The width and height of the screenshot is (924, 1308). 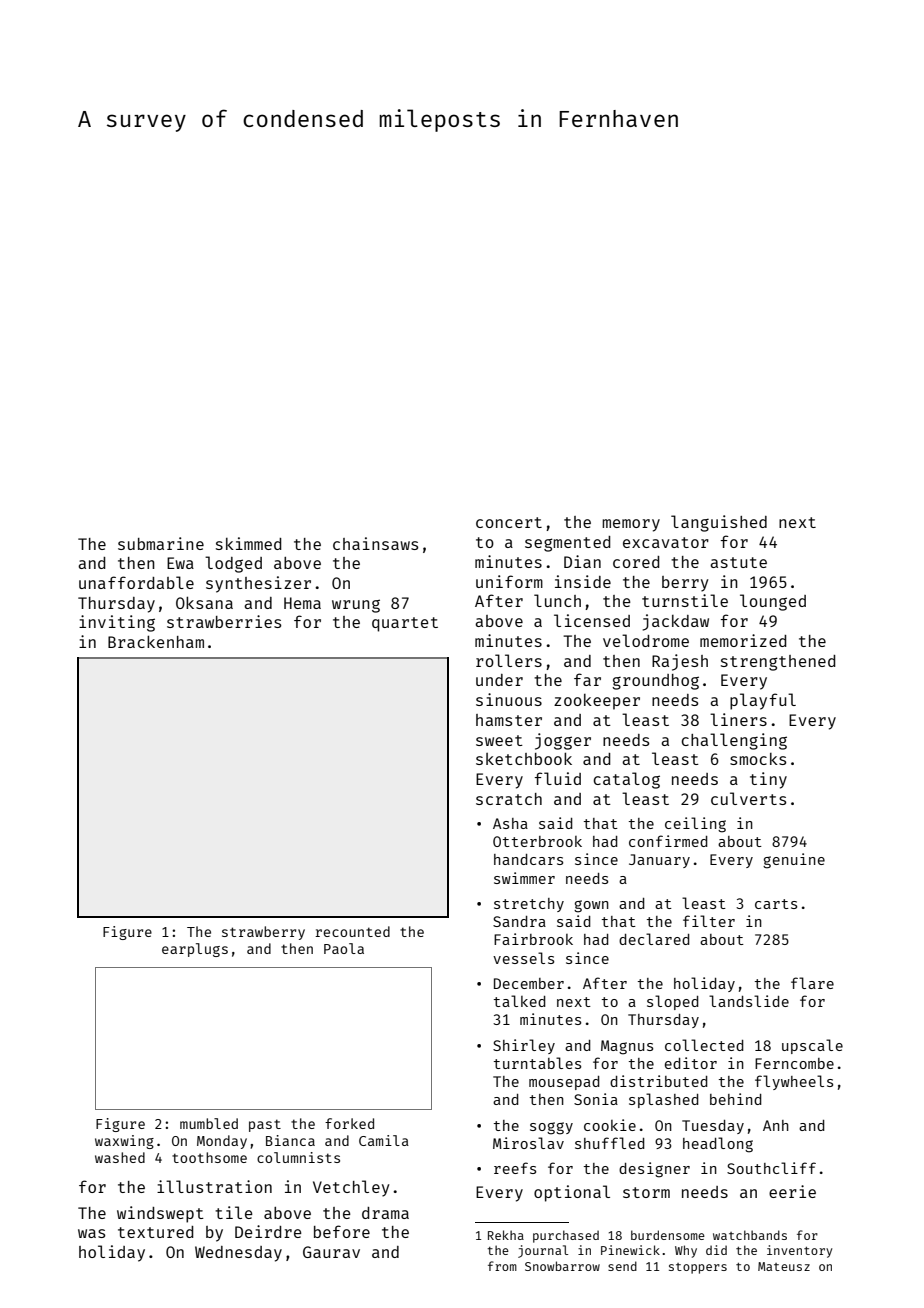 I want to click on Paola, so click(x=344, y=948).
